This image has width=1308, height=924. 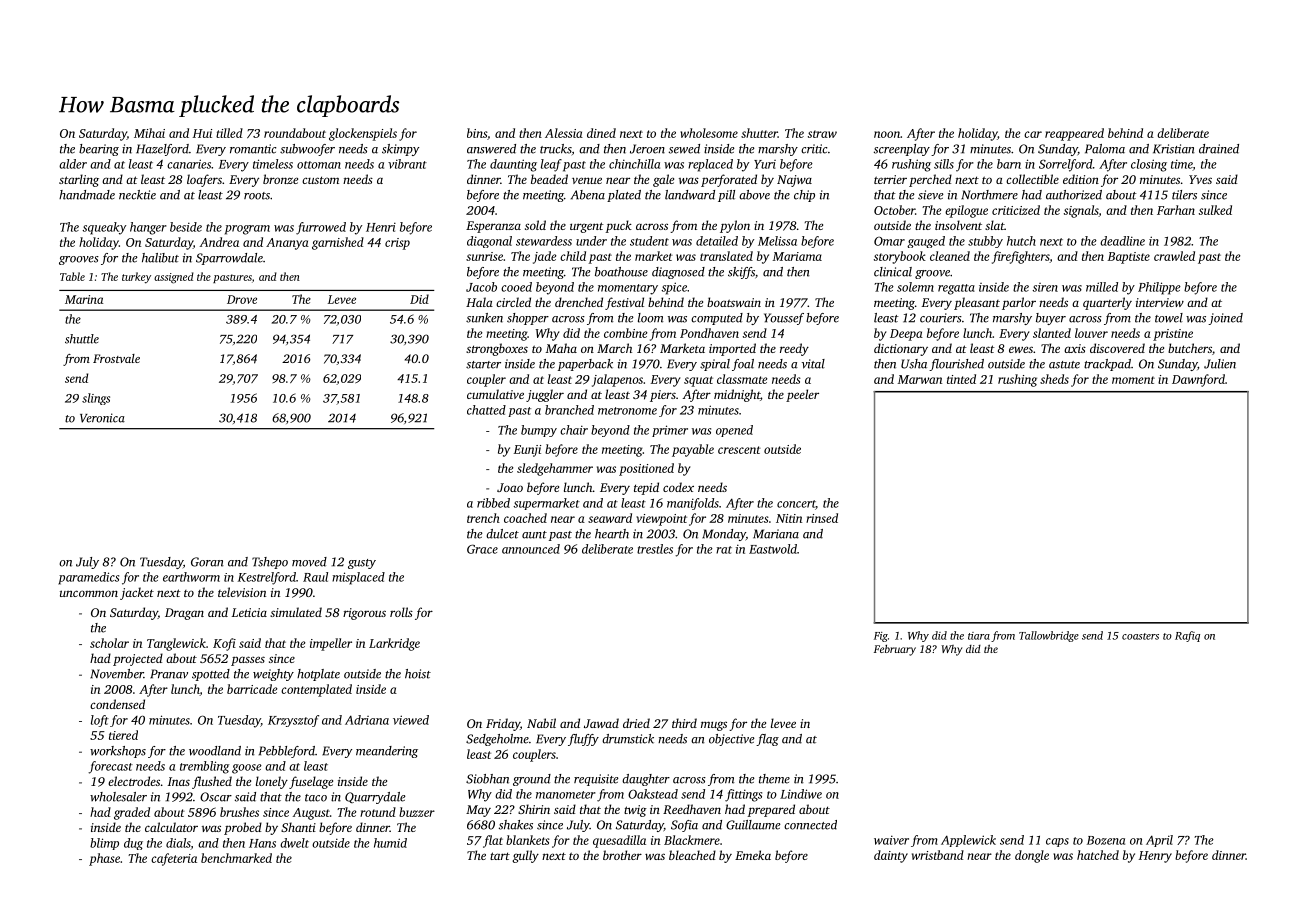 What do you see at coordinates (531, 549) in the image?
I see `announced` at bounding box center [531, 549].
